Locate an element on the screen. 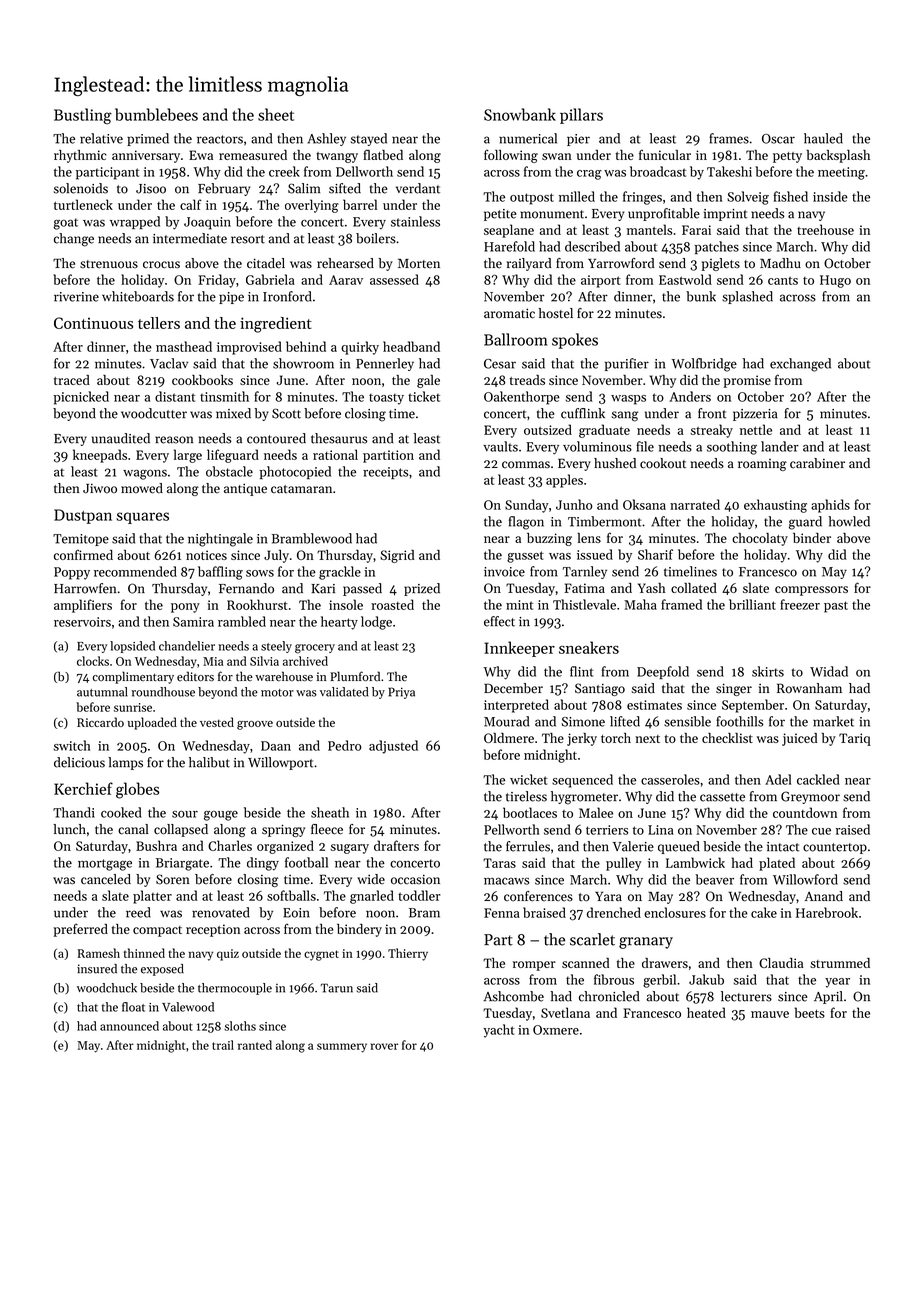 Image resolution: width=924 pixels, height=1308 pixels. gnarled is located at coordinates (372, 897).
